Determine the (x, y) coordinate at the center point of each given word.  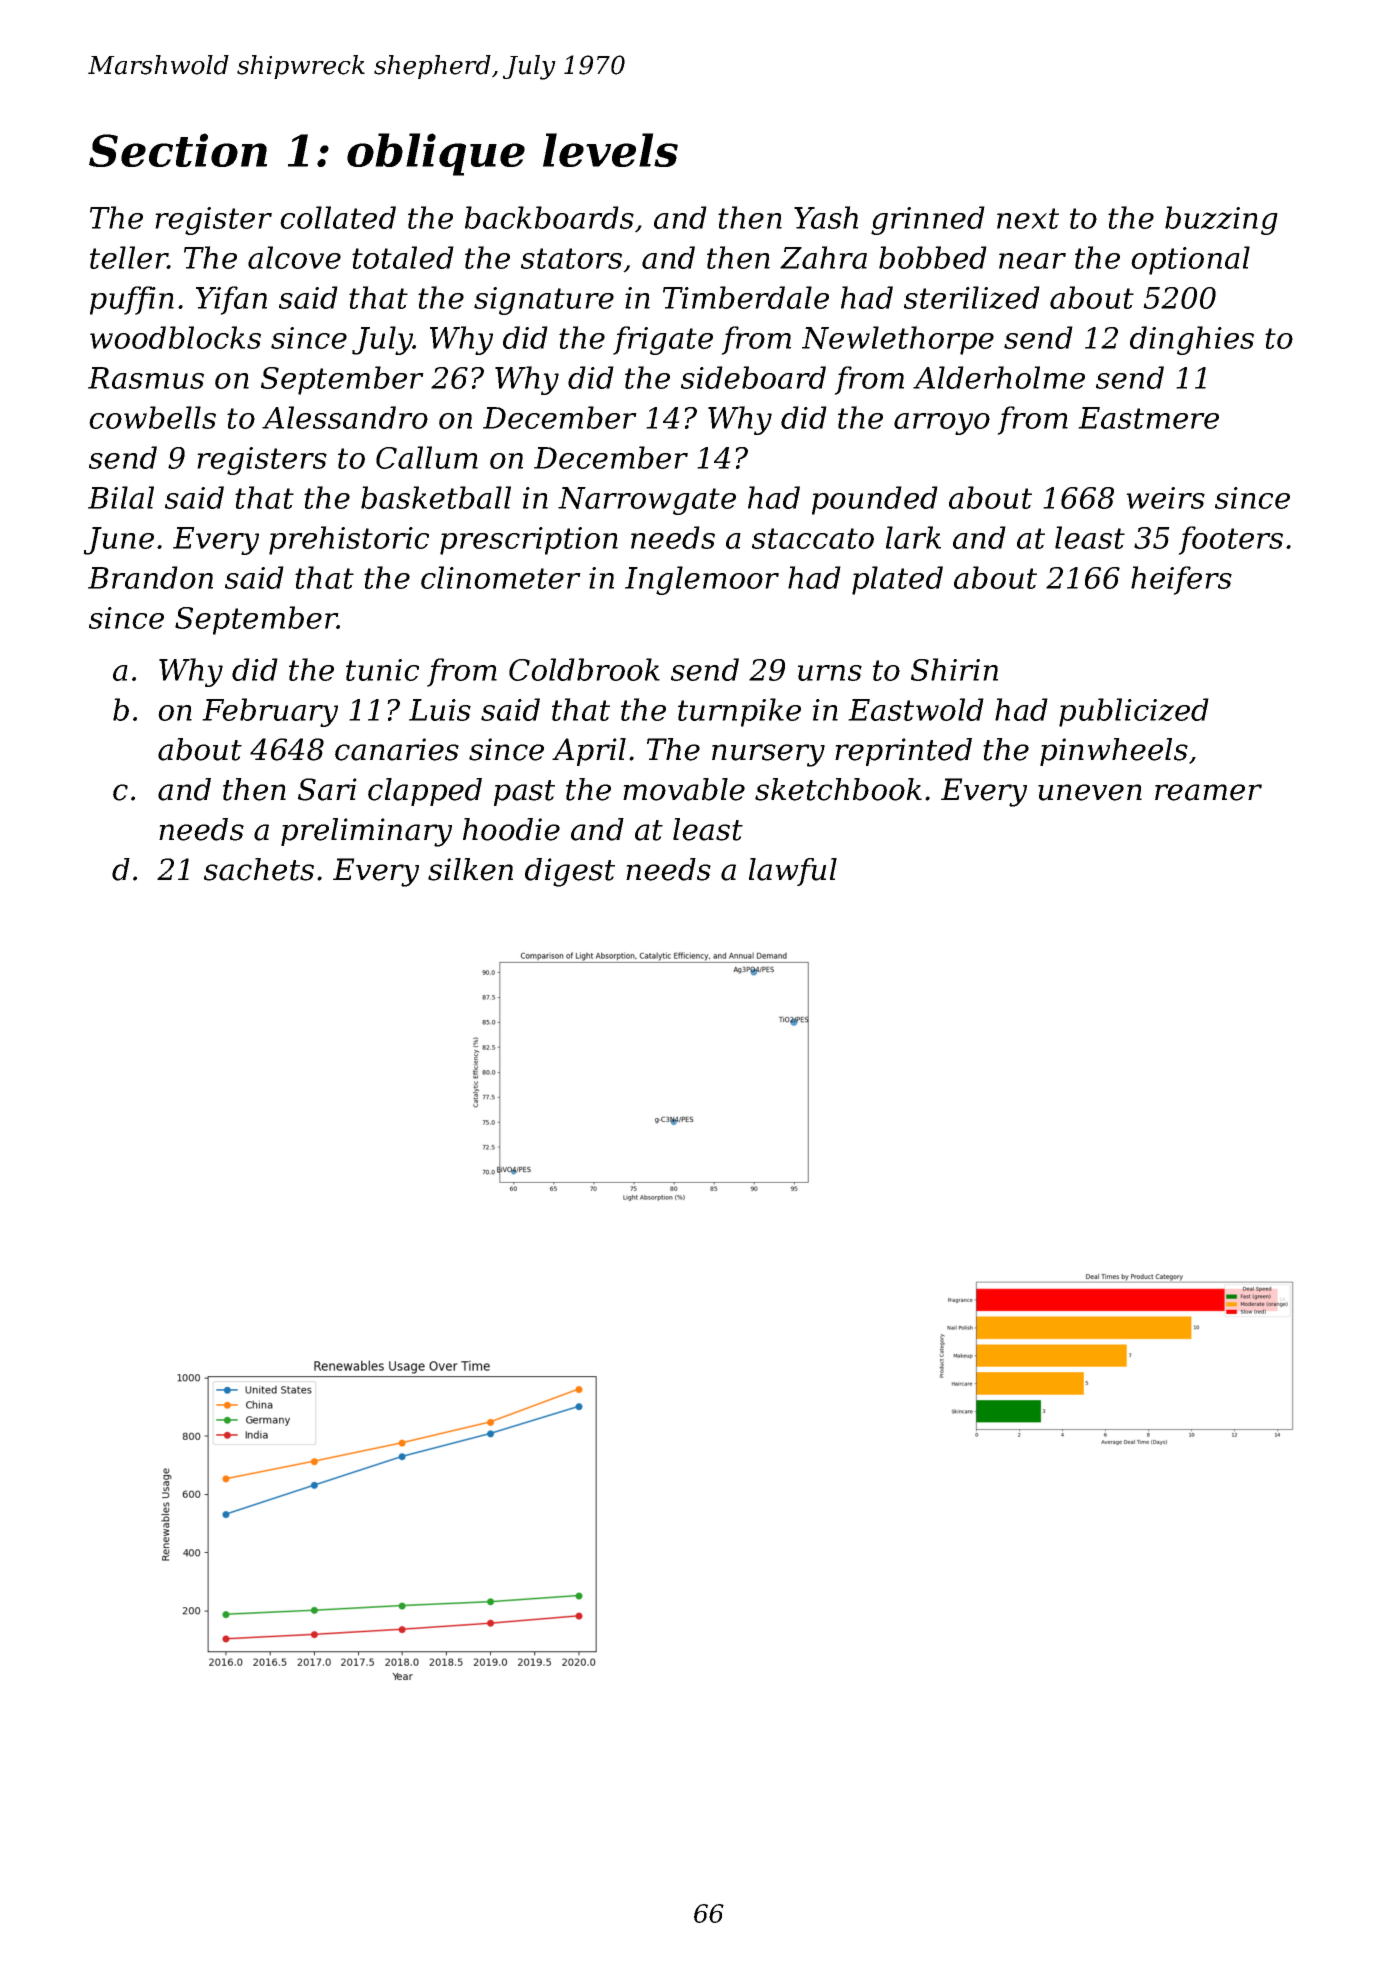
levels (610, 150)
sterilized (972, 297)
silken (470, 869)
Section (178, 150)
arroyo (942, 424)
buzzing (1221, 220)
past (524, 793)
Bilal (121, 497)
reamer (1208, 792)
